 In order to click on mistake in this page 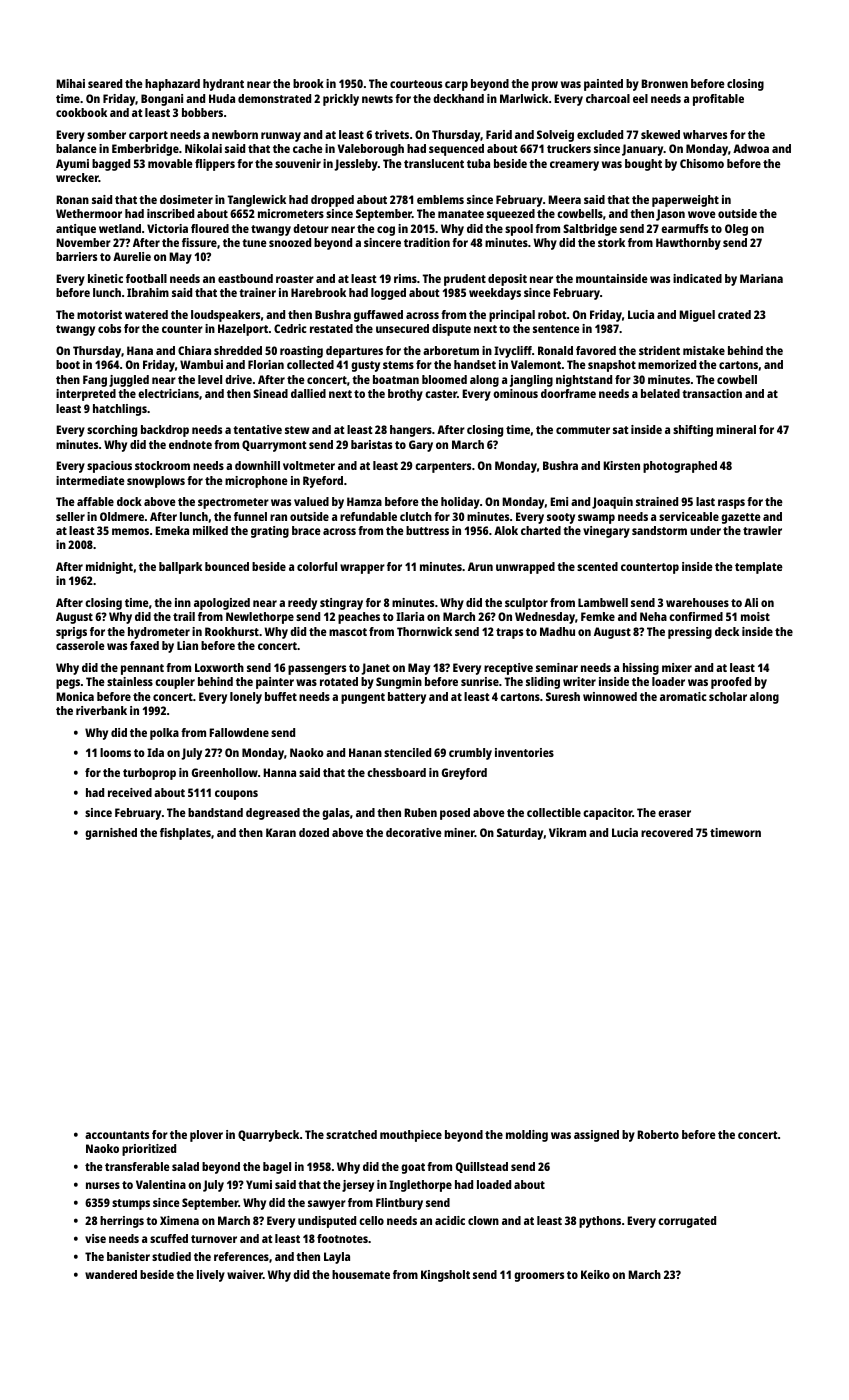, I will do `click(704, 350)`.
